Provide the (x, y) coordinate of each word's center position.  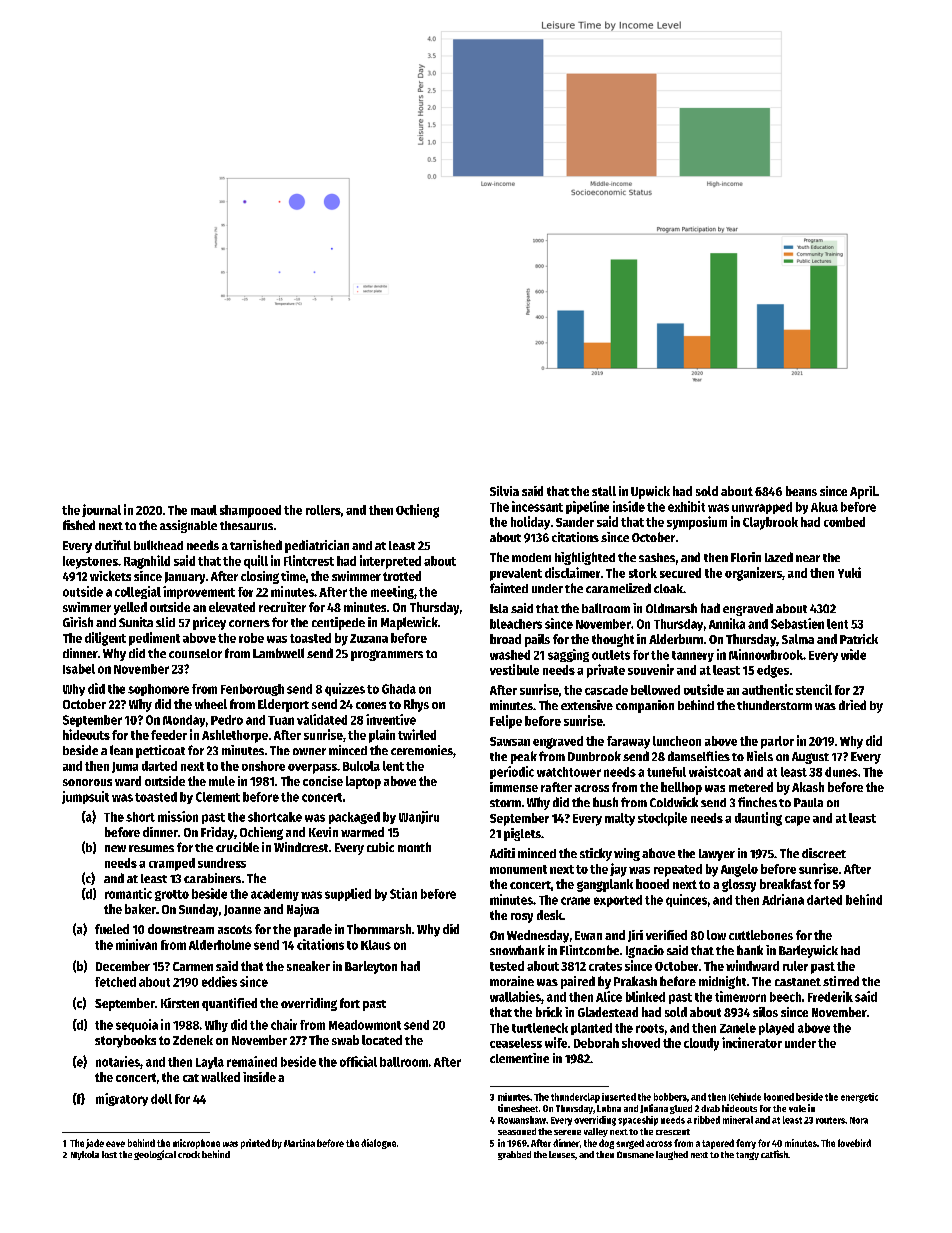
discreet (824, 853)
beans (801, 491)
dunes (841, 772)
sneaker (308, 966)
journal (101, 510)
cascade (606, 690)
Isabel (79, 669)
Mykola (85, 1155)
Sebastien (797, 623)
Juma (125, 767)
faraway (628, 742)
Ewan (588, 935)
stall (604, 491)
